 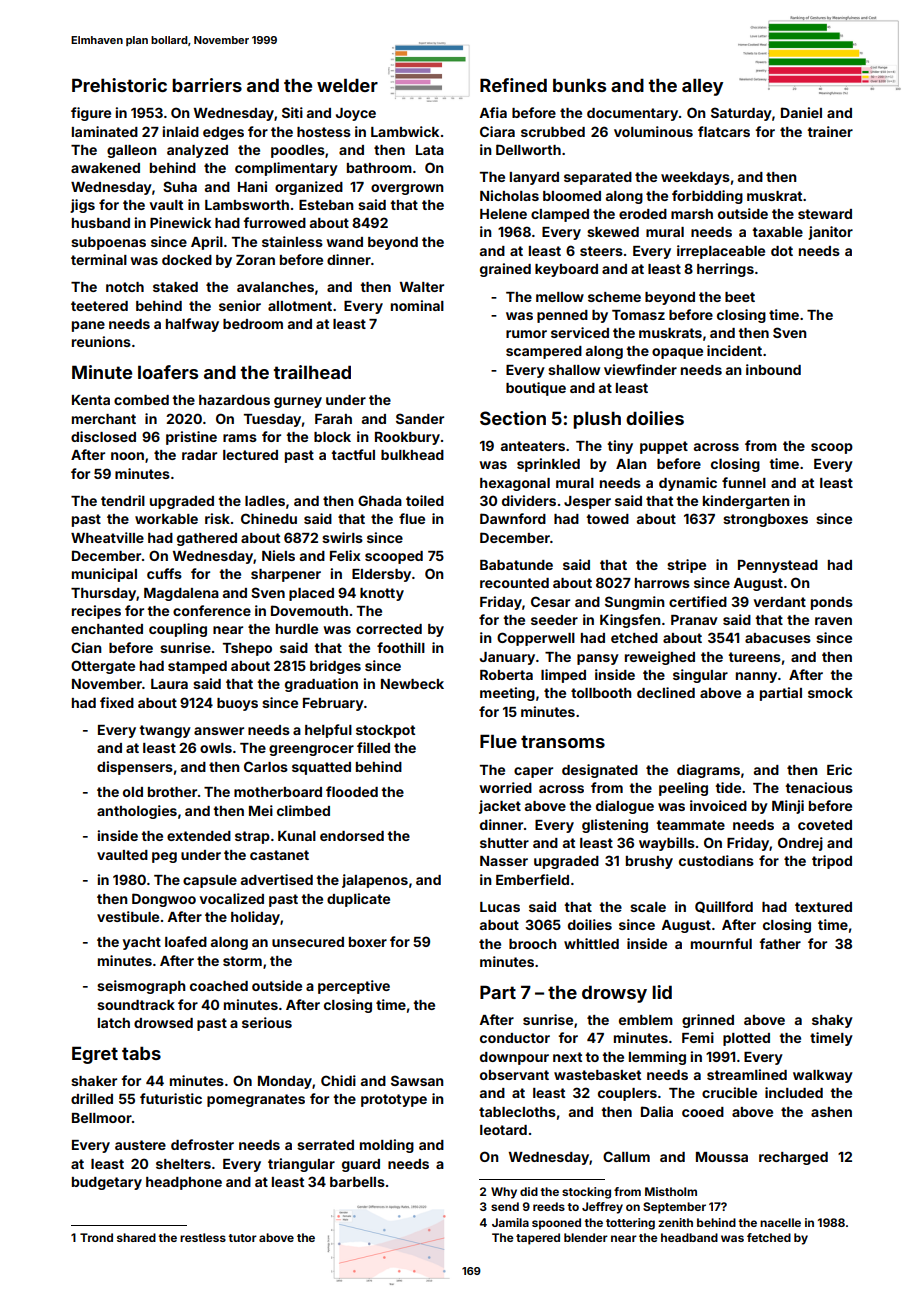 I want to click on restless, so click(x=203, y=1237).
